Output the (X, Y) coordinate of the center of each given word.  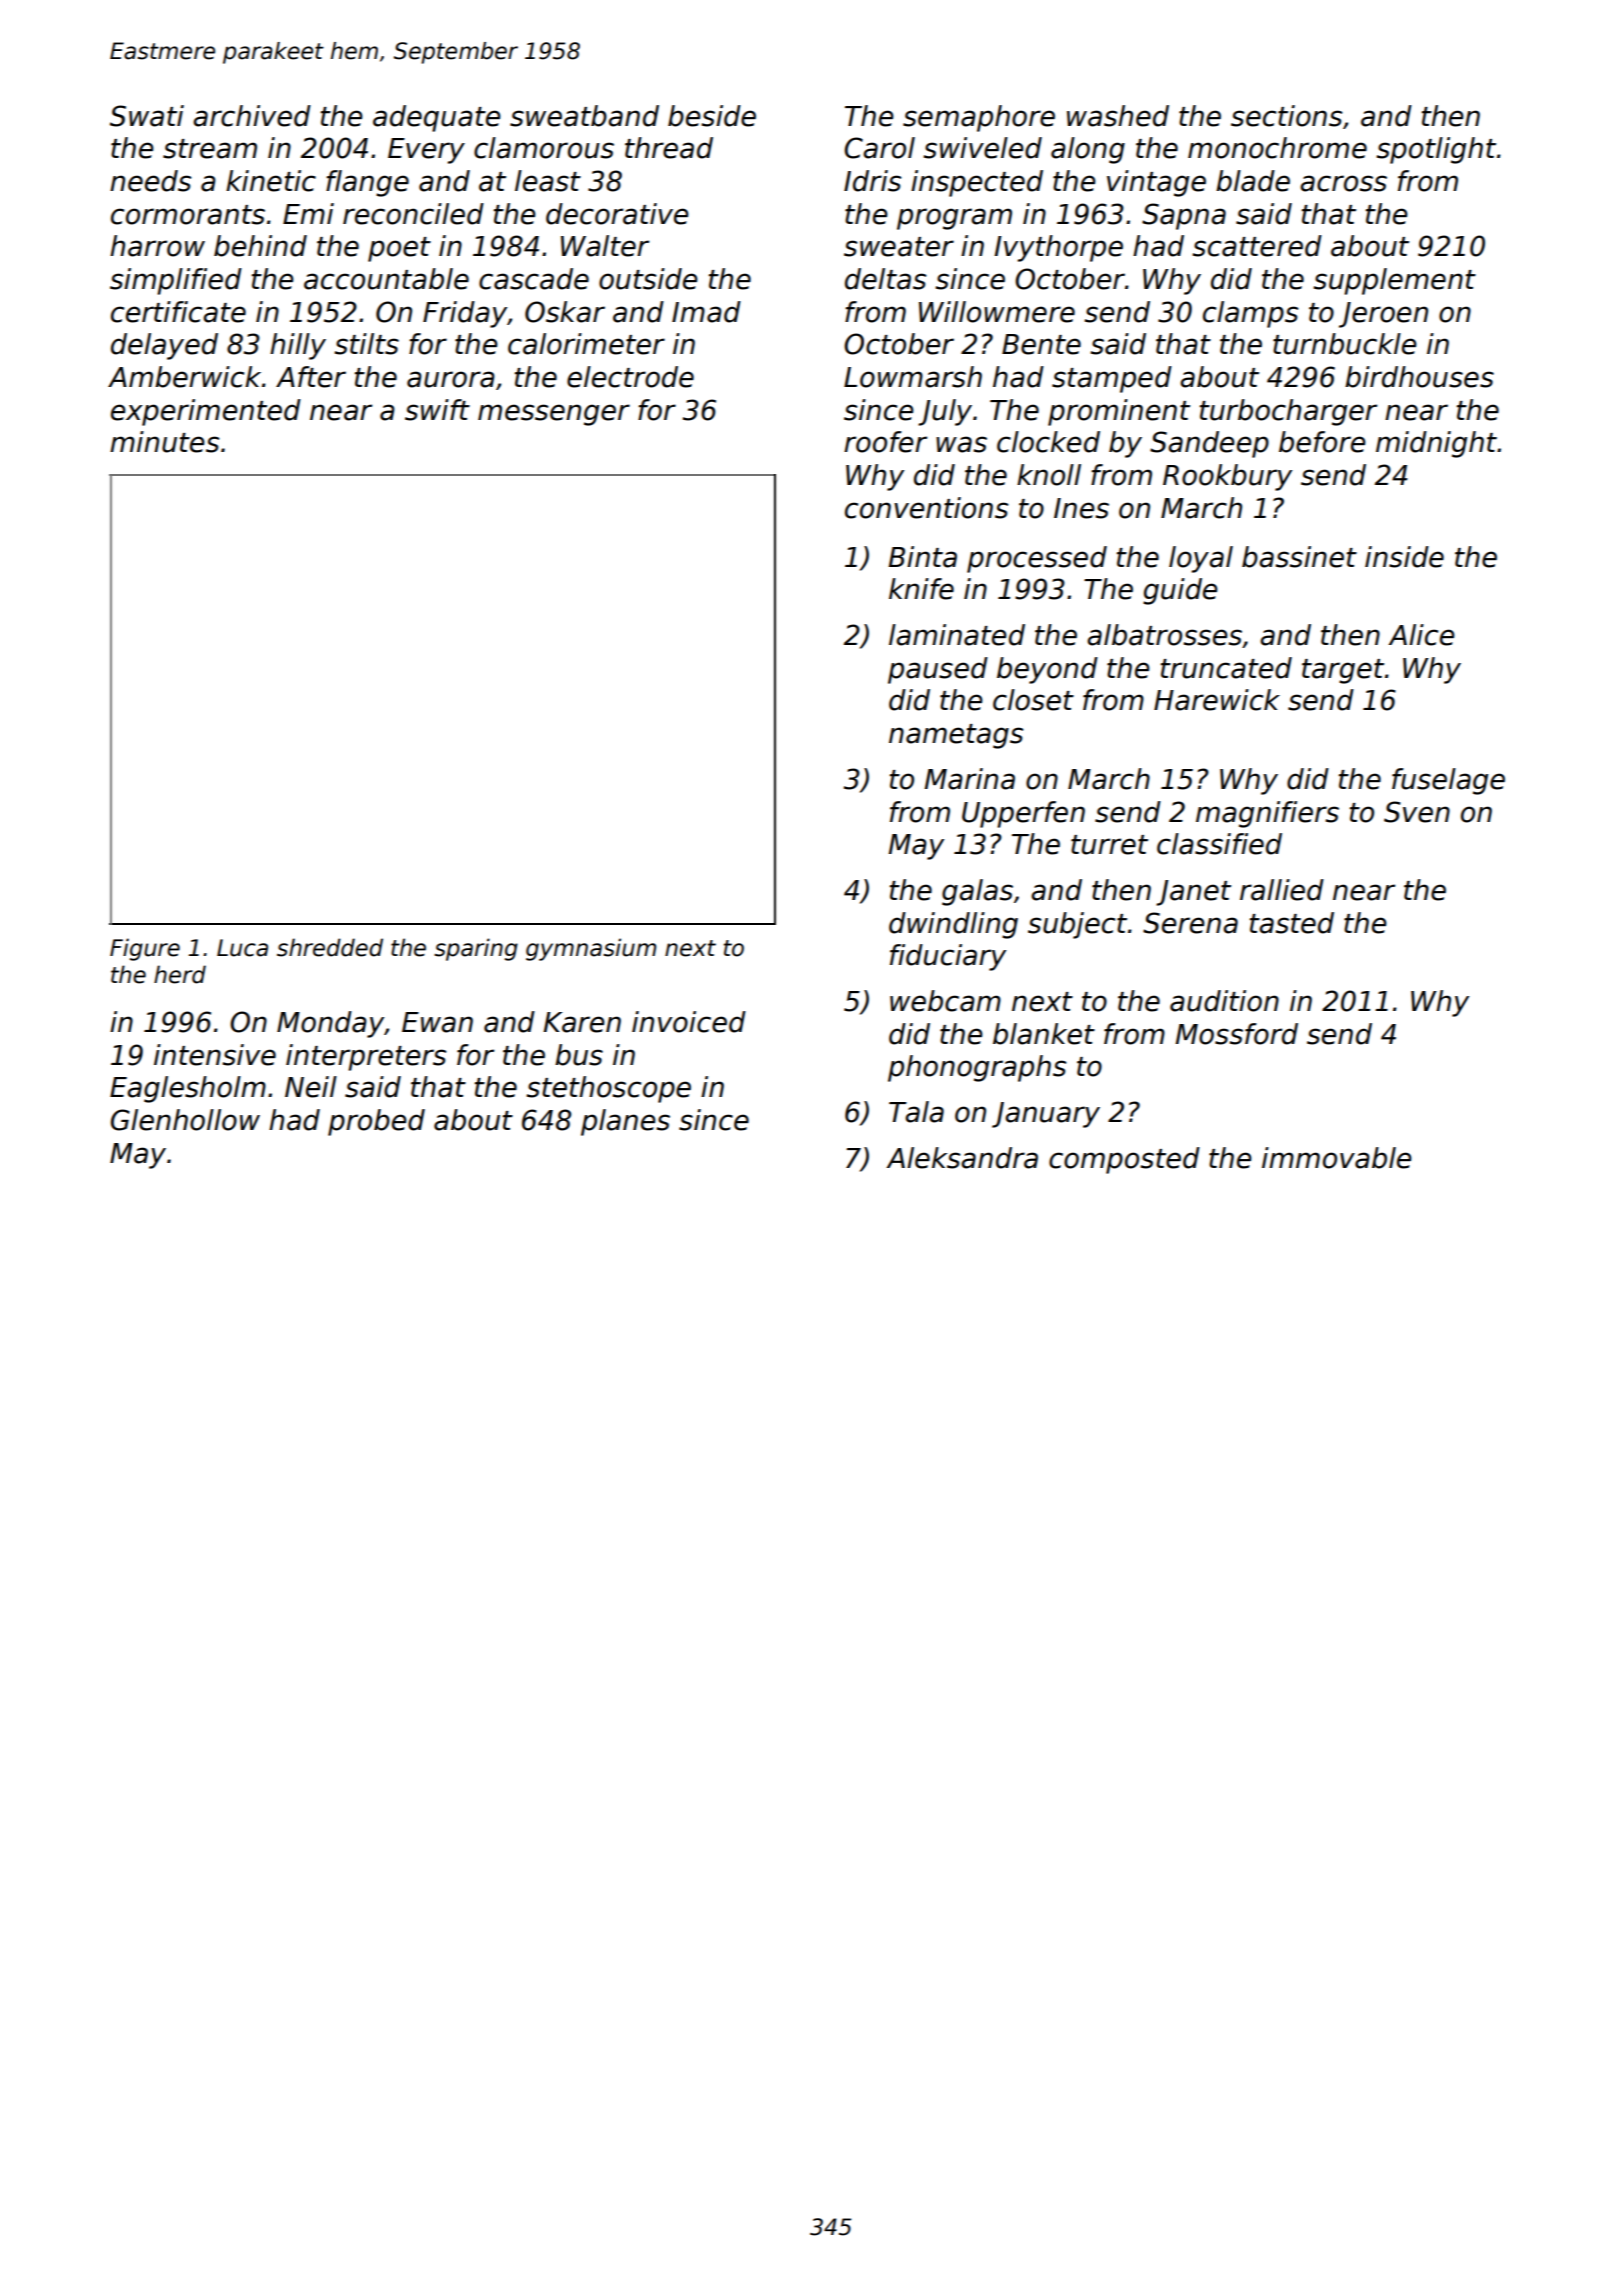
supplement (1395, 281)
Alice (1421, 635)
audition (1224, 1001)
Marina (969, 779)
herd (180, 974)
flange (367, 183)
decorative (617, 214)
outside (648, 279)
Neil (311, 1087)
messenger (554, 415)
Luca (242, 948)
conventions (926, 508)
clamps (1250, 314)
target (1343, 671)
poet (399, 249)
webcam (945, 1001)
